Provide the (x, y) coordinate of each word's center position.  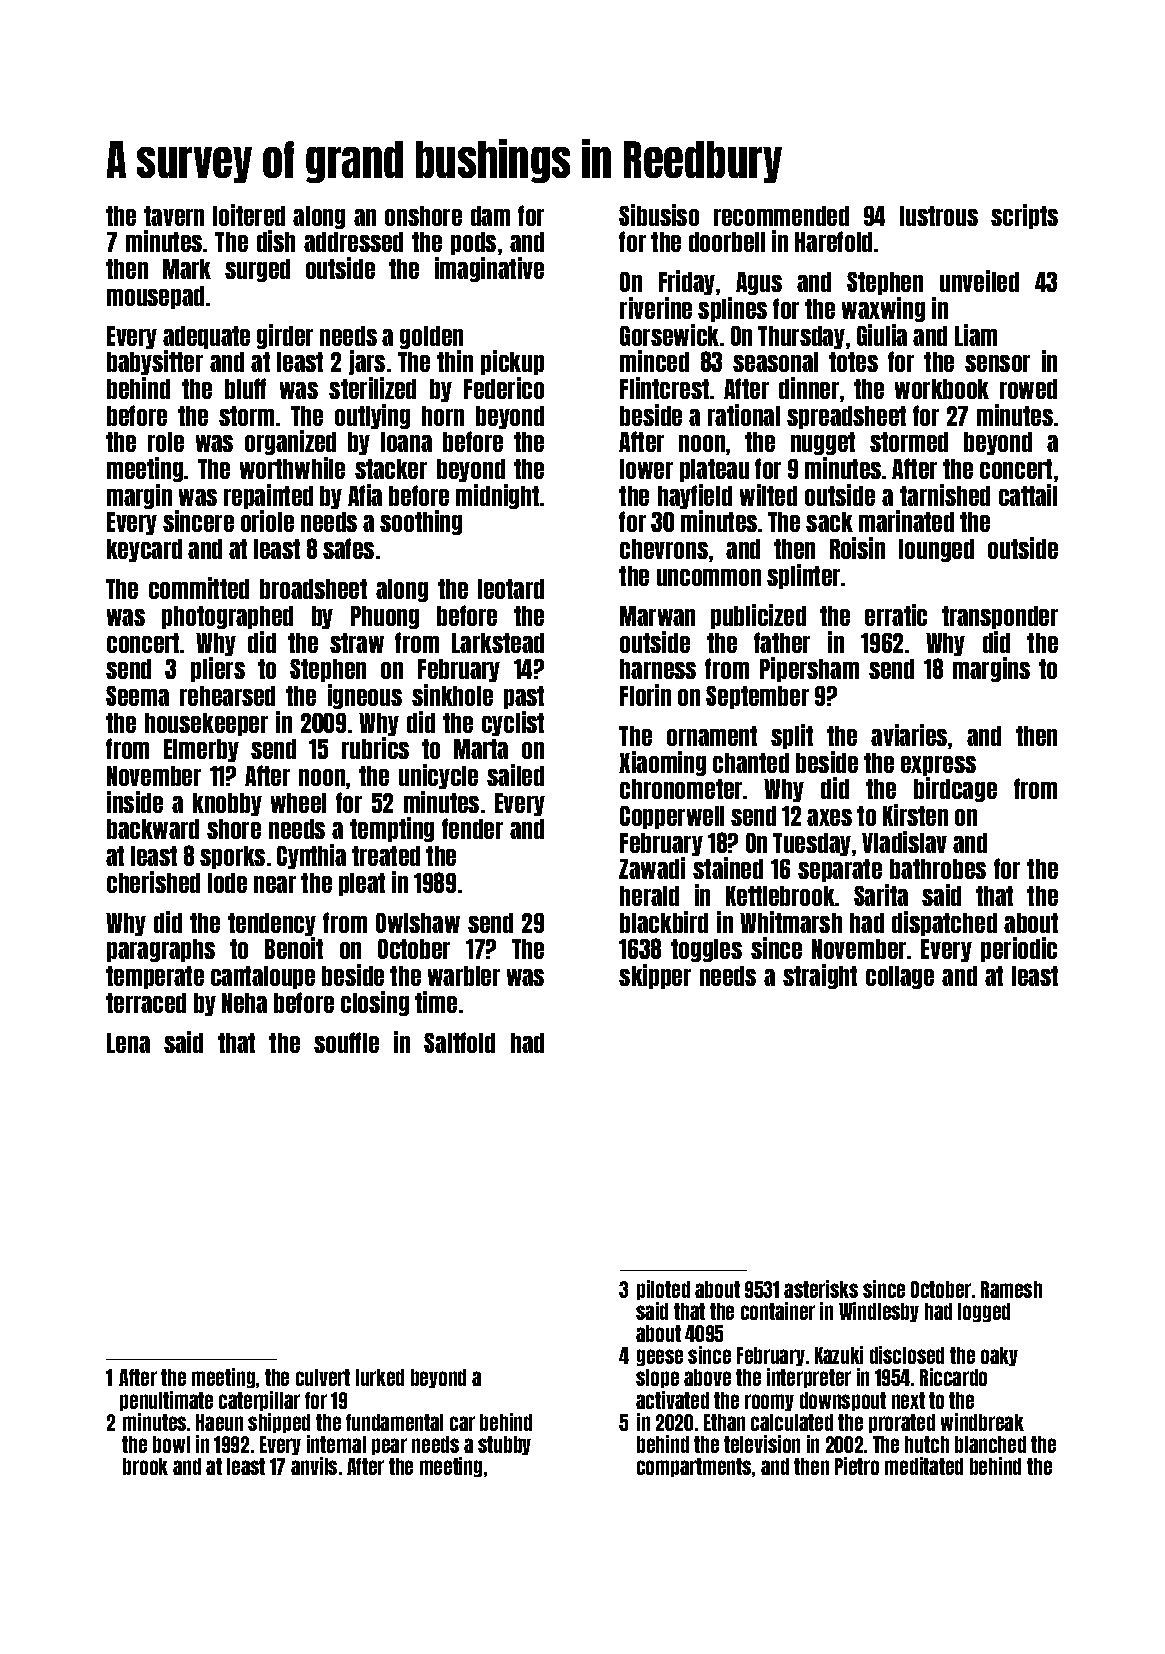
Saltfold (459, 1042)
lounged (936, 550)
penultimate (166, 1401)
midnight (497, 496)
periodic (1019, 949)
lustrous (939, 216)
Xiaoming (662, 763)
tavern (174, 216)
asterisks (821, 1289)
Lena (128, 1043)
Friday (687, 282)
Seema (137, 696)
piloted (663, 1290)
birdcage (955, 789)
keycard (144, 550)
